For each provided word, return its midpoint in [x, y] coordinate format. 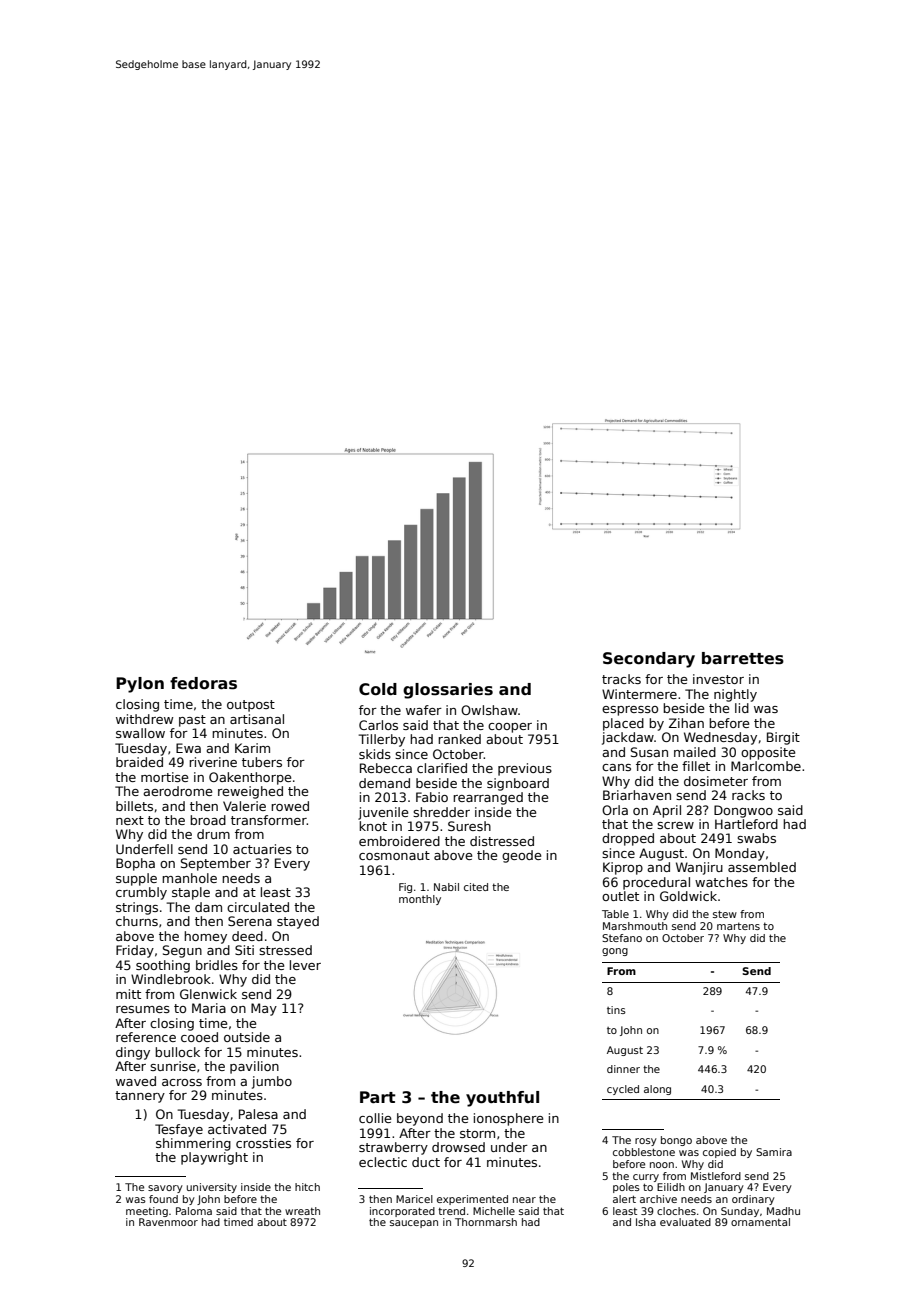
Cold [378, 689]
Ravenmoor [168, 1222]
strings [137, 908]
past [192, 721]
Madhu [783, 1211]
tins [616, 1010]
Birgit [783, 738]
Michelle [494, 1211]
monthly [420, 900]
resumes [143, 1009]
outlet [620, 896]
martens [738, 926]
